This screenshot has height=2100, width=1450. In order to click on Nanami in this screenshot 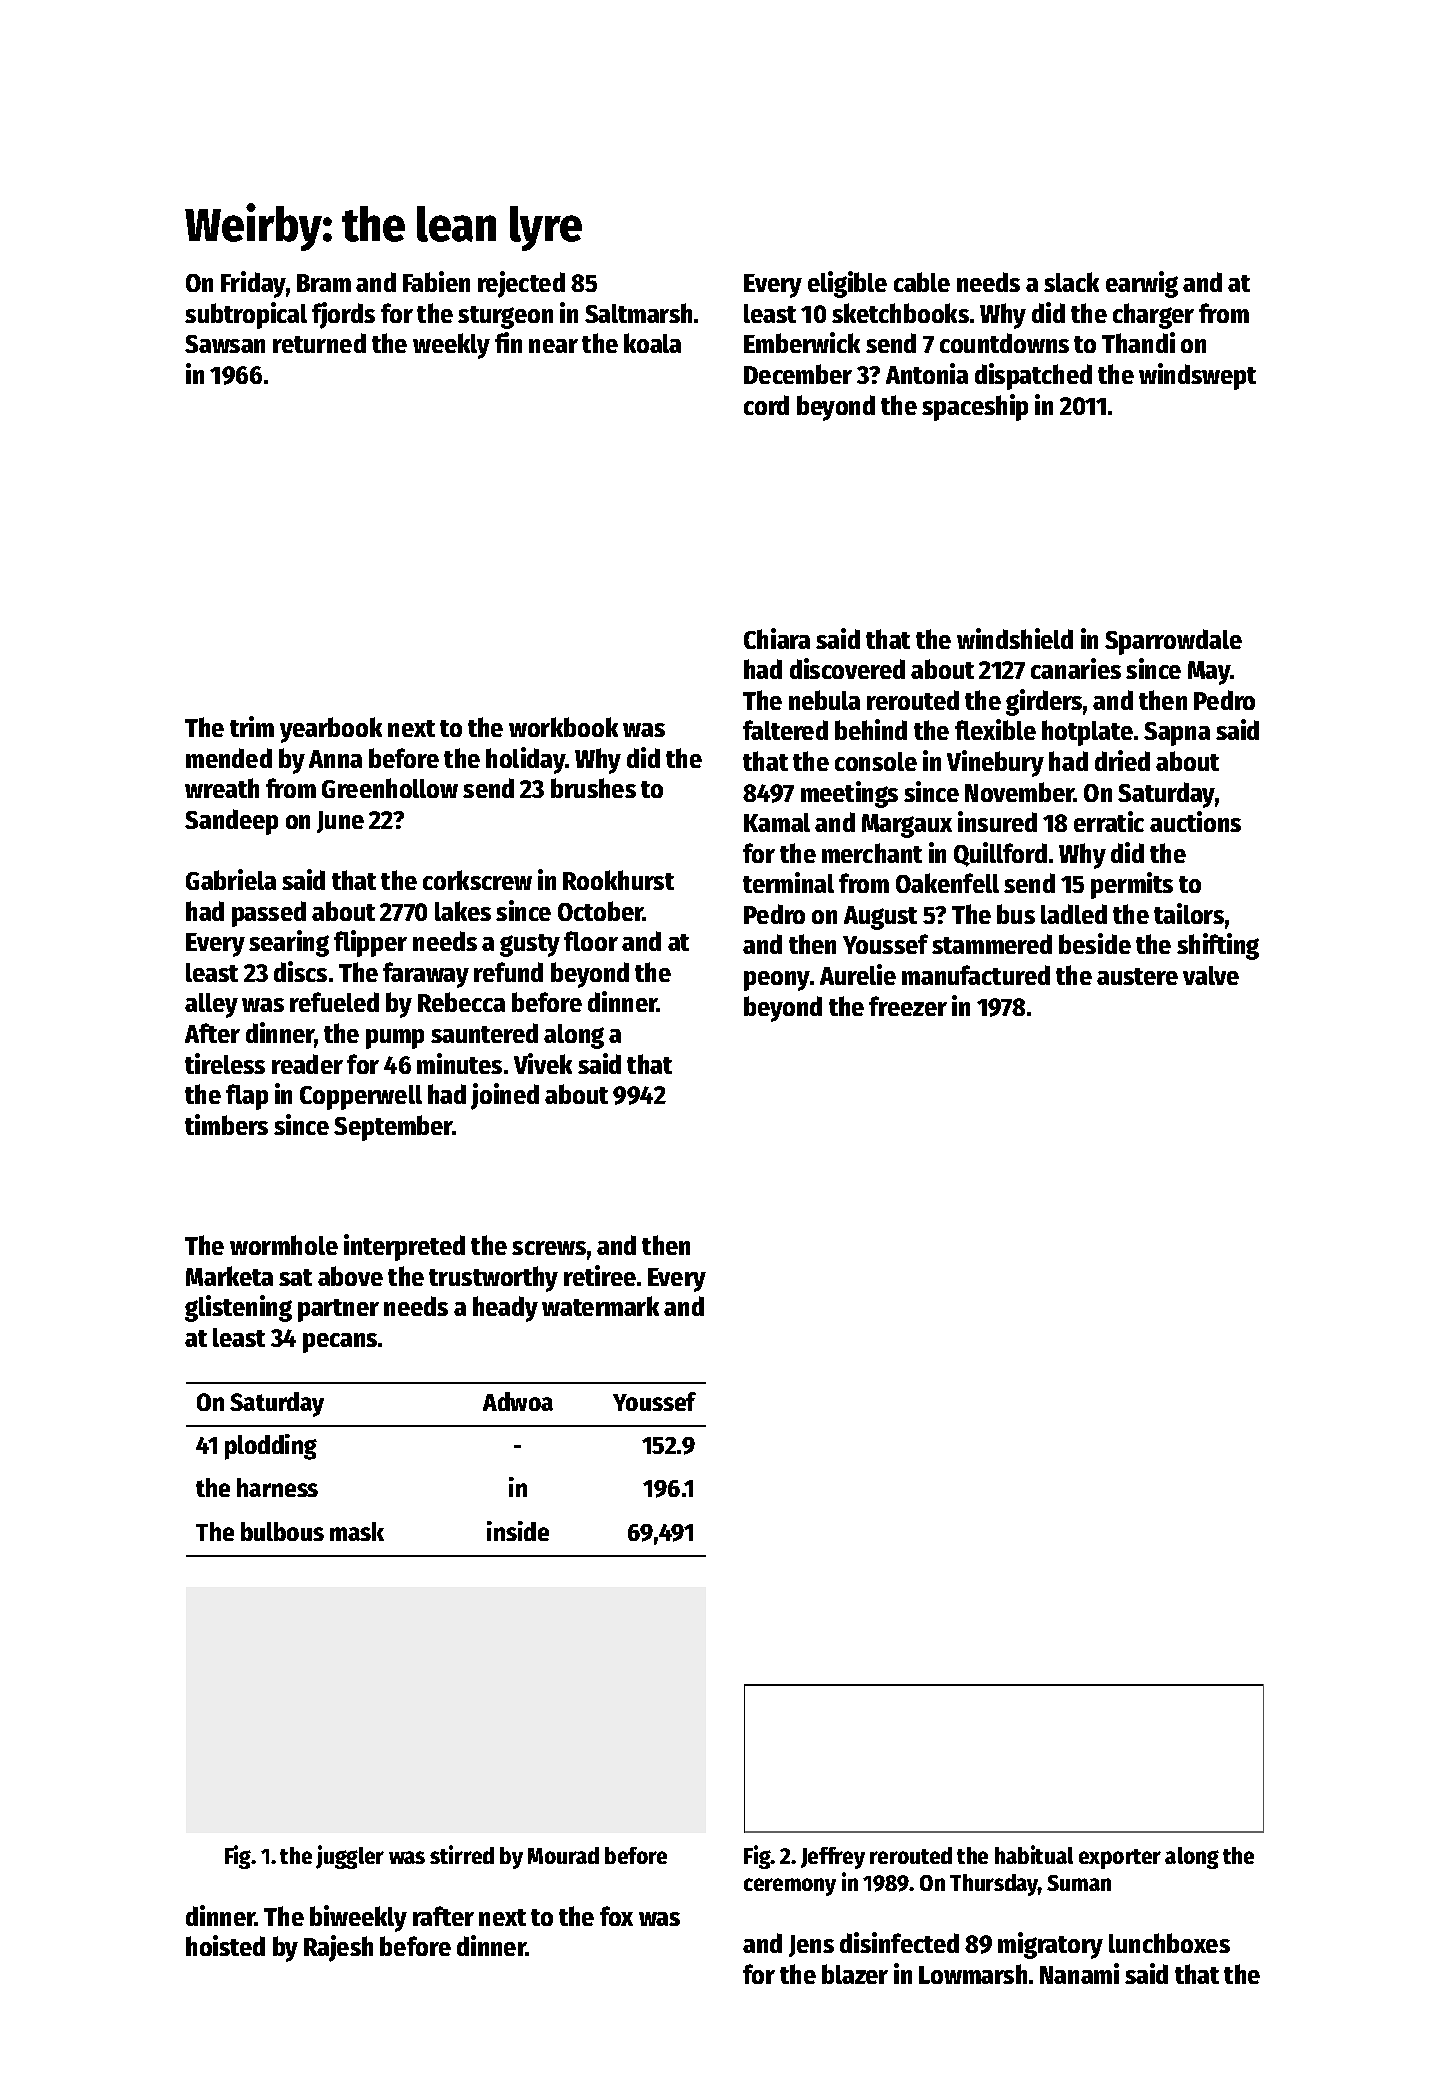, I will do `click(1079, 1973)`.
